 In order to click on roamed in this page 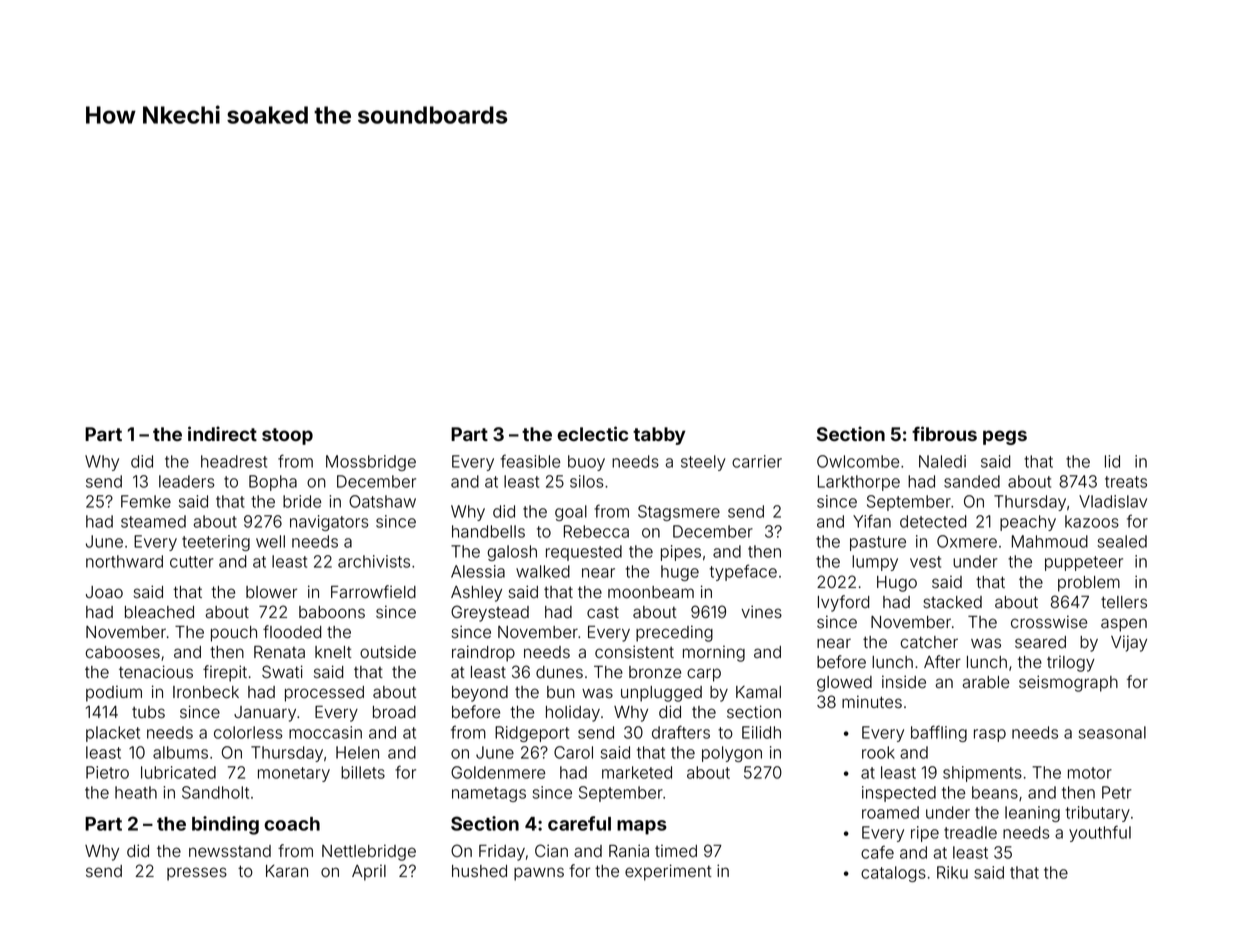, I will do `click(890, 812)`.
